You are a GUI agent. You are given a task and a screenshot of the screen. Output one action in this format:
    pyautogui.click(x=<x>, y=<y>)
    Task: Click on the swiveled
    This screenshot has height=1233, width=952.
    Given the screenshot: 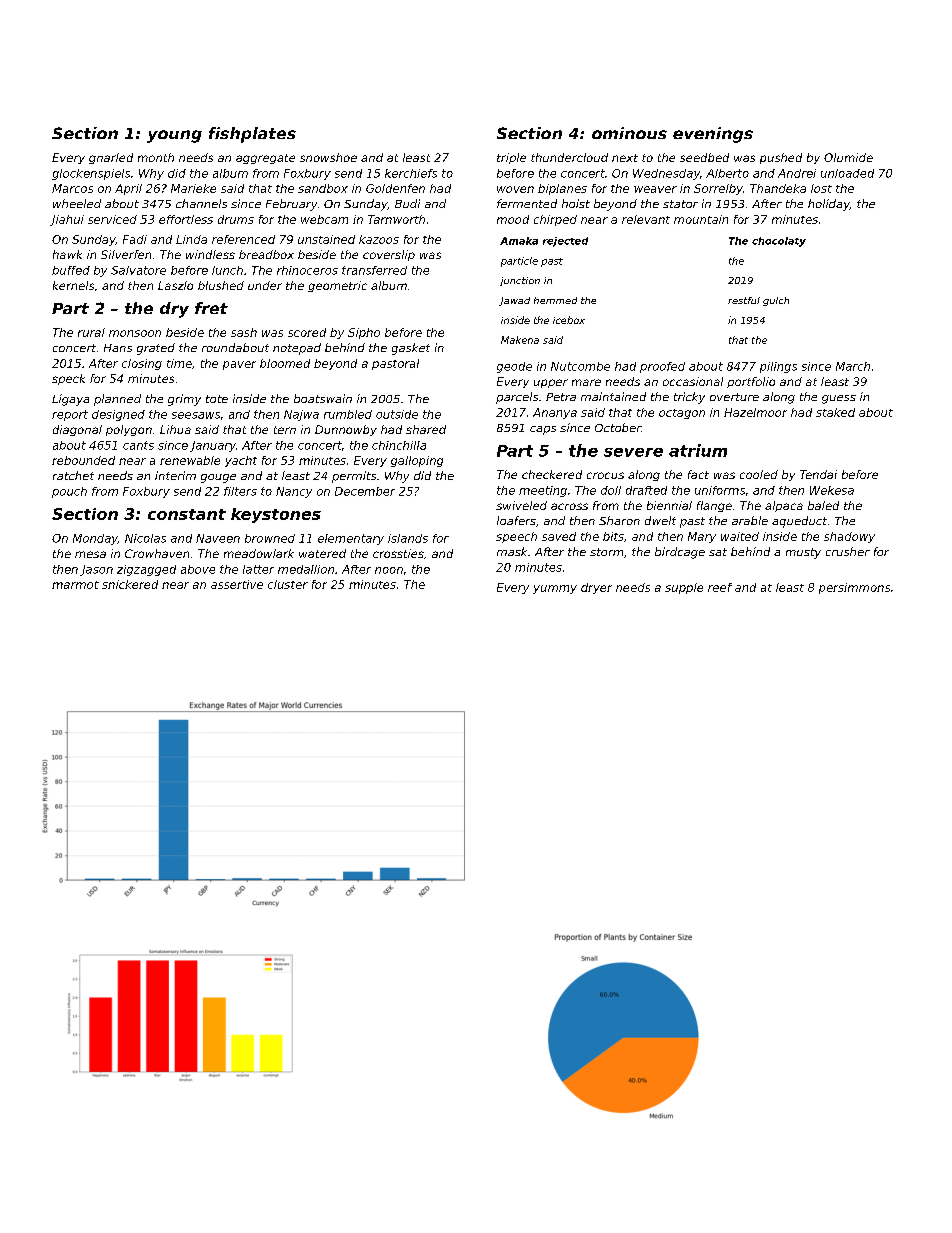 What is the action you would take?
    pyautogui.click(x=521, y=505)
